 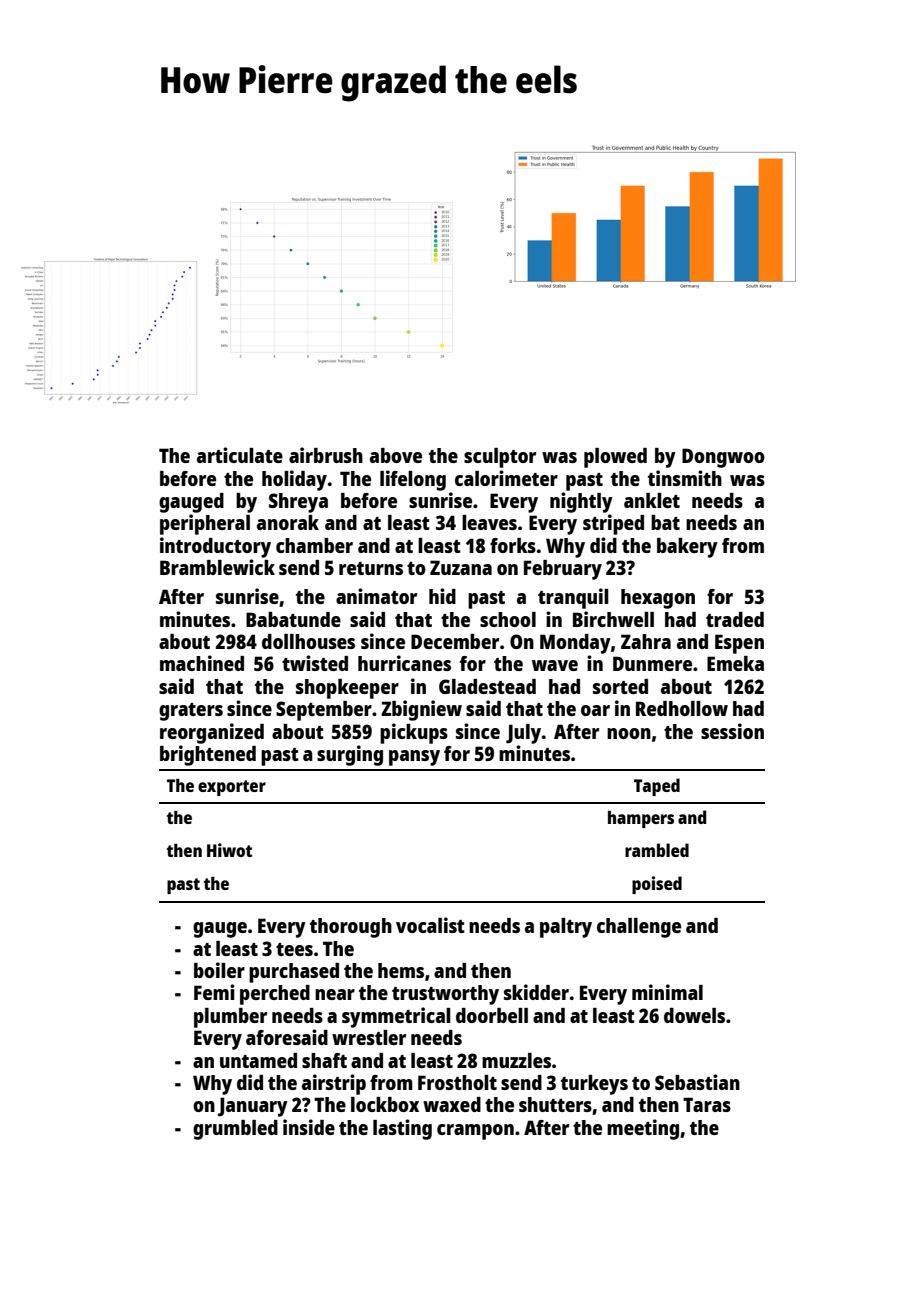 What do you see at coordinates (641, 819) in the screenshot?
I see `hampers` at bounding box center [641, 819].
